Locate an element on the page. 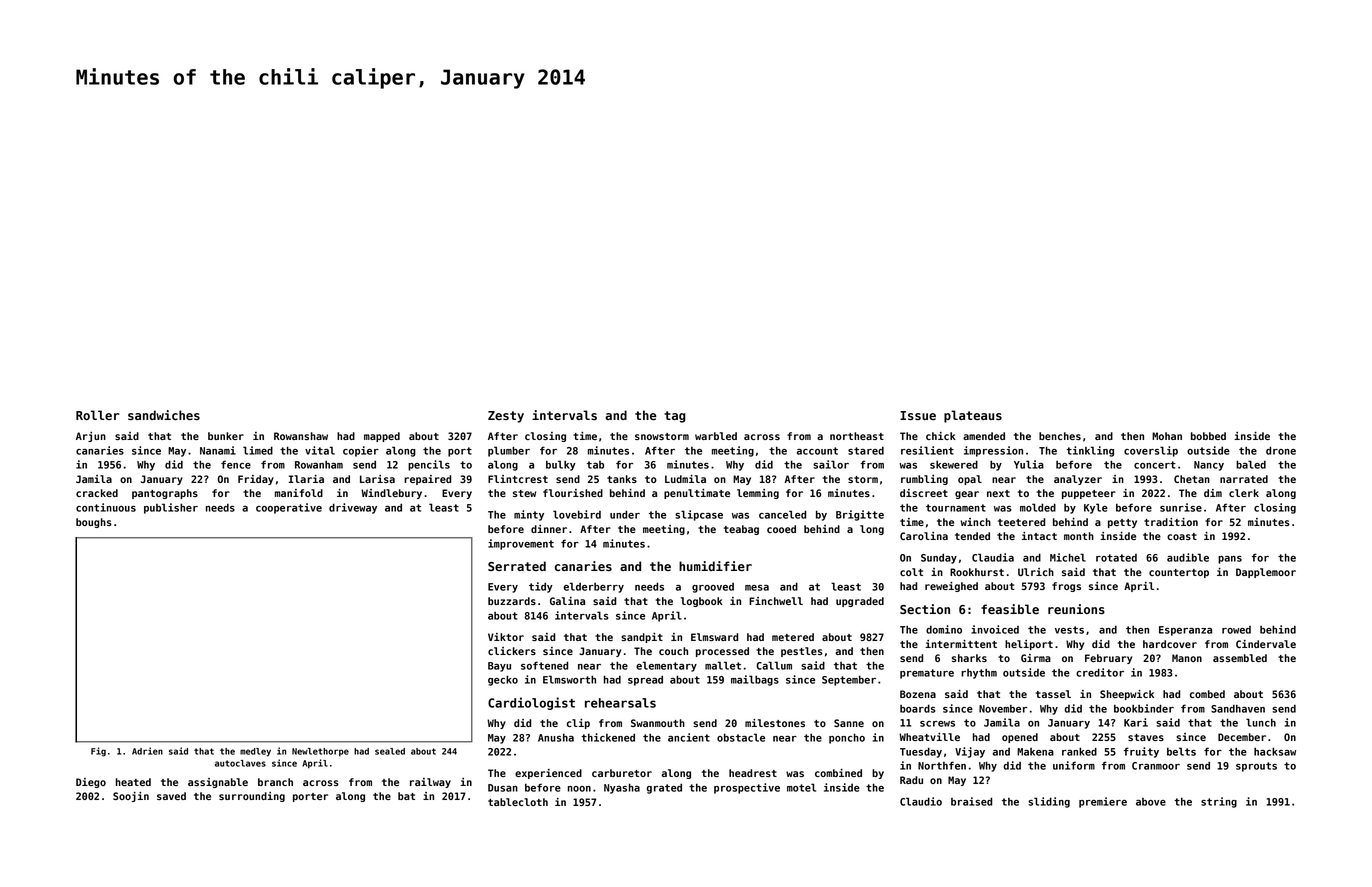  reweighed is located at coordinates (951, 587).
